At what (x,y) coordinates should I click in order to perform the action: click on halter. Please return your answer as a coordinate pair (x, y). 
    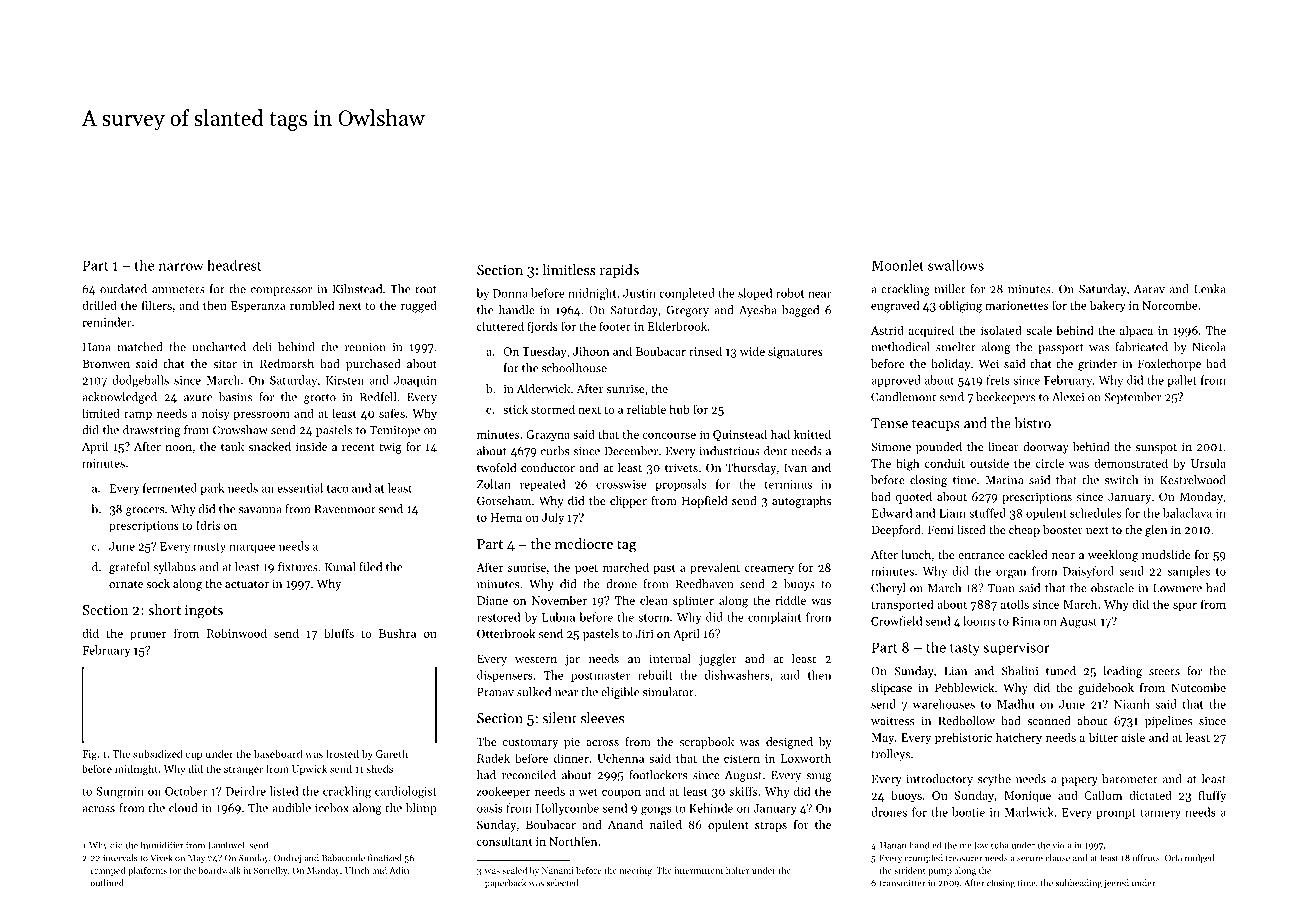
    Looking at the image, I should click on (737, 870).
